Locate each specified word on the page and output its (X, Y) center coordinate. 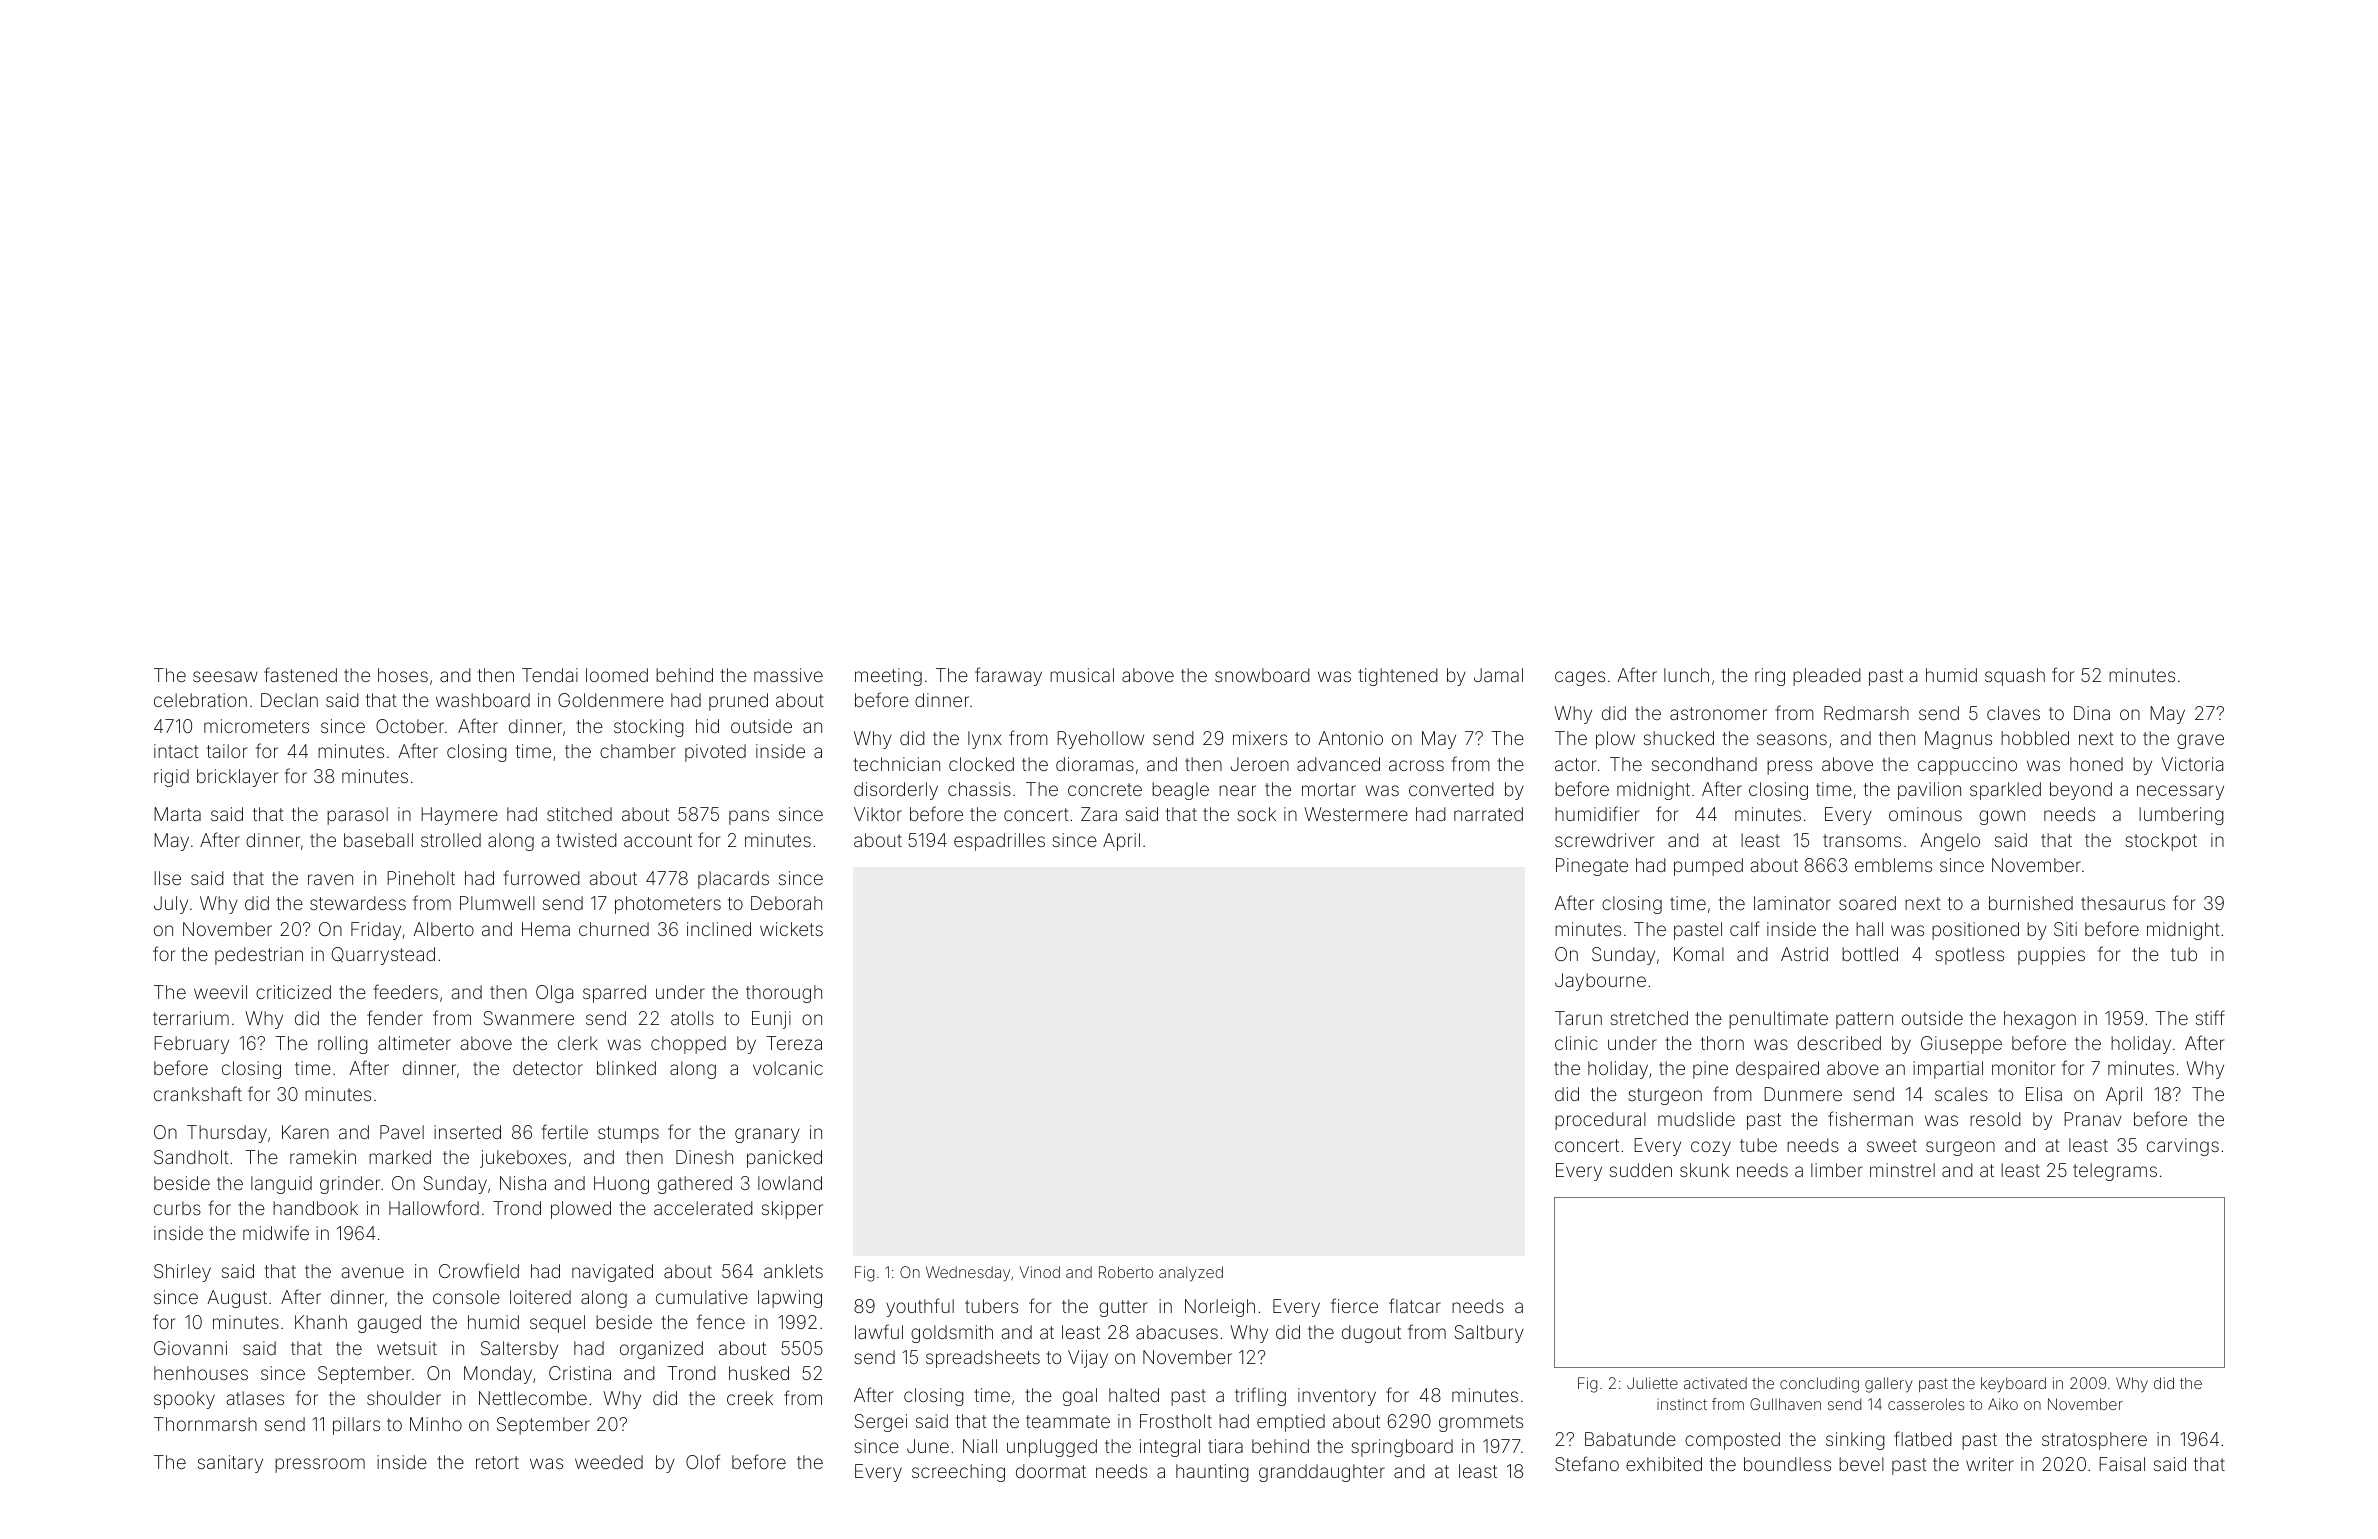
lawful (879, 1331)
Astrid (1804, 954)
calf (1745, 928)
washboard (483, 700)
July (171, 905)
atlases (255, 1398)
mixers (1260, 738)
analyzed (1191, 1274)
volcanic (788, 1068)
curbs (177, 1208)
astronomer (1718, 713)
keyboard (2013, 1385)
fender (395, 1017)
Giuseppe (1961, 1045)
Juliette (1652, 1383)
